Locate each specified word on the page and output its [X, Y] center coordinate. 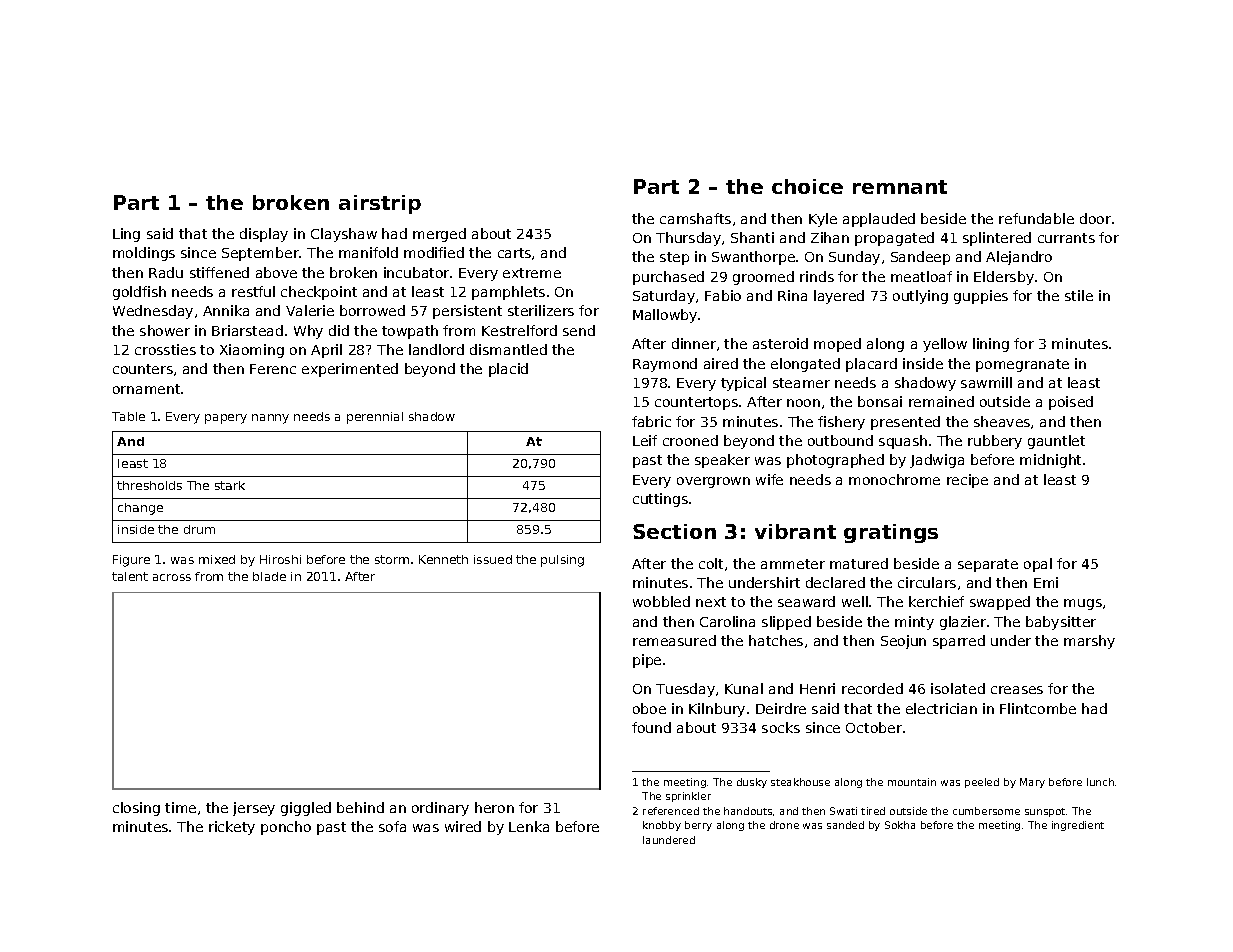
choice [807, 186]
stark [230, 485]
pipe [647, 661]
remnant [900, 187]
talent [130, 576]
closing [136, 809]
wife [769, 479]
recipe [967, 481]
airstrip [380, 204]
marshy [1089, 642]
